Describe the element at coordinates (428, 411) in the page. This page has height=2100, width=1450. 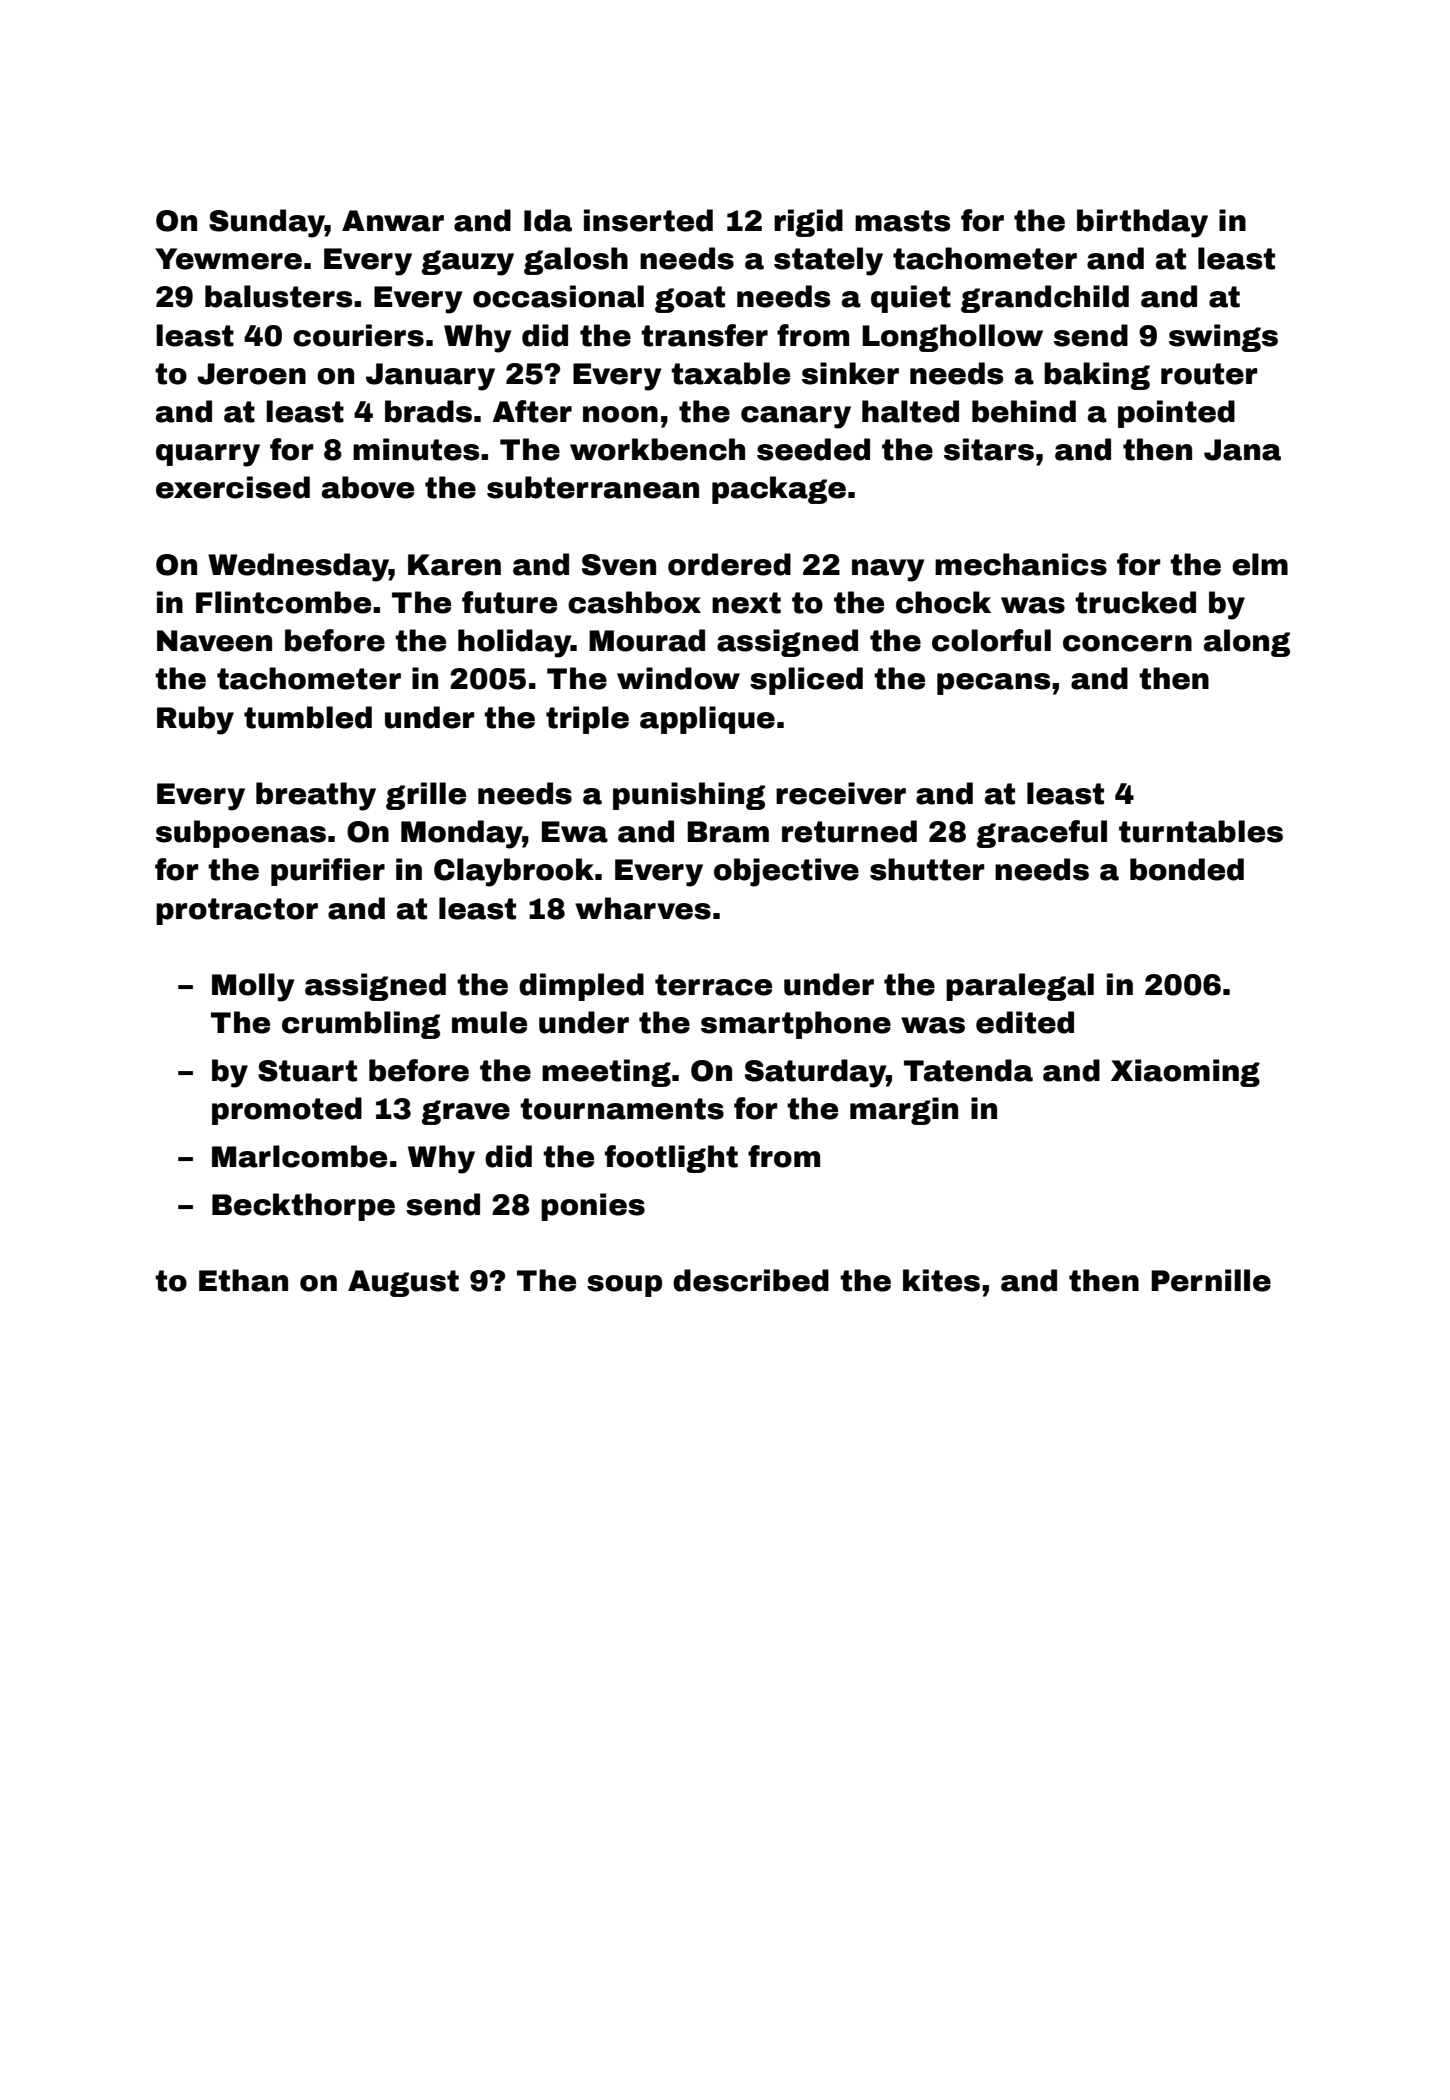
I see `brads` at that location.
